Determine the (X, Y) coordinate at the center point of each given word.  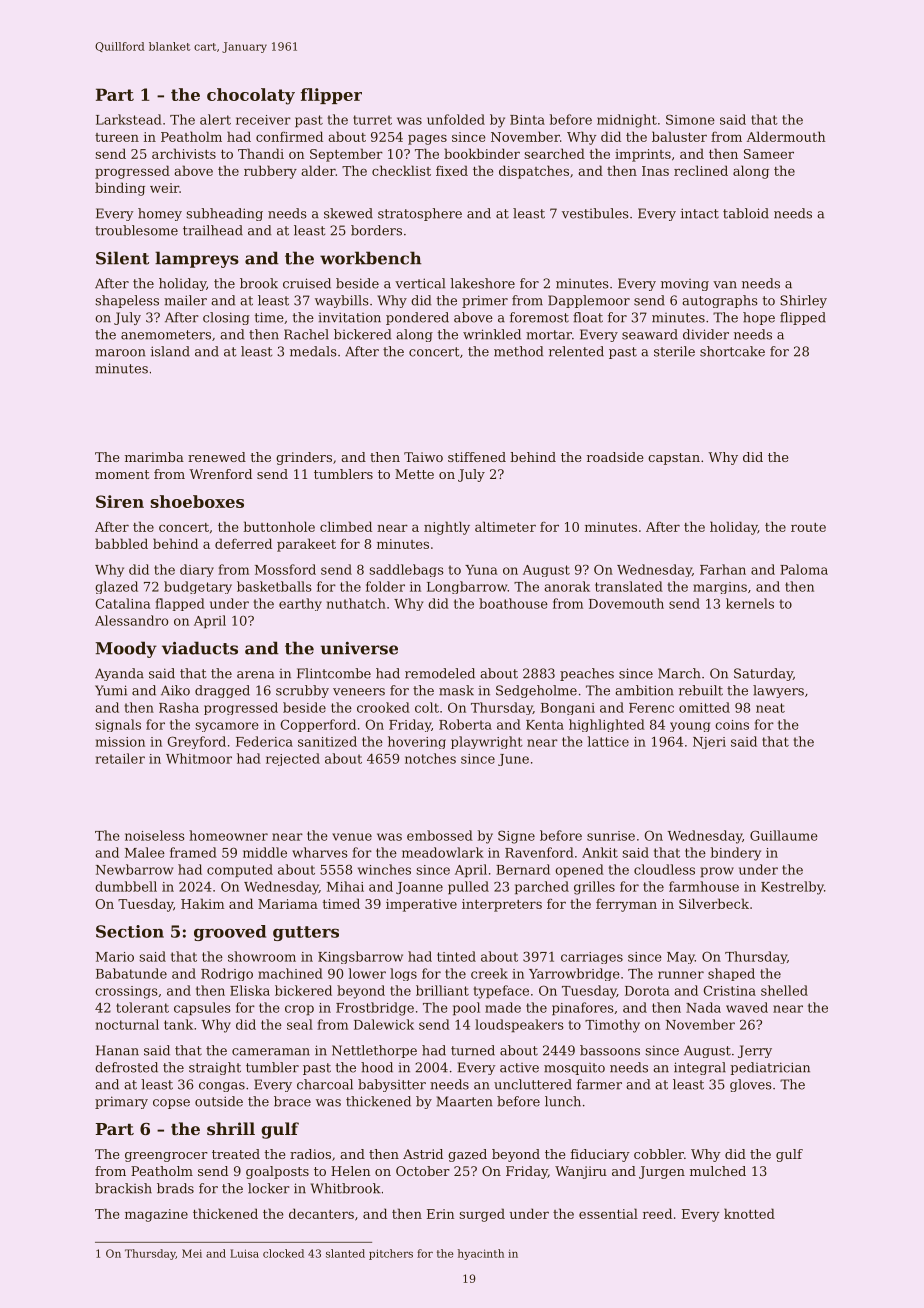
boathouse (513, 603)
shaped (731, 974)
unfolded (456, 119)
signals (118, 725)
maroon (120, 353)
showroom (262, 956)
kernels (750, 603)
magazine (156, 1215)
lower (367, 973)
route (808, 527)
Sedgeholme (536, 691)
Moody (126, 649)
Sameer (769, 154)
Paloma (804, 569)
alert (215, 119)
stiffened (477, 457)
